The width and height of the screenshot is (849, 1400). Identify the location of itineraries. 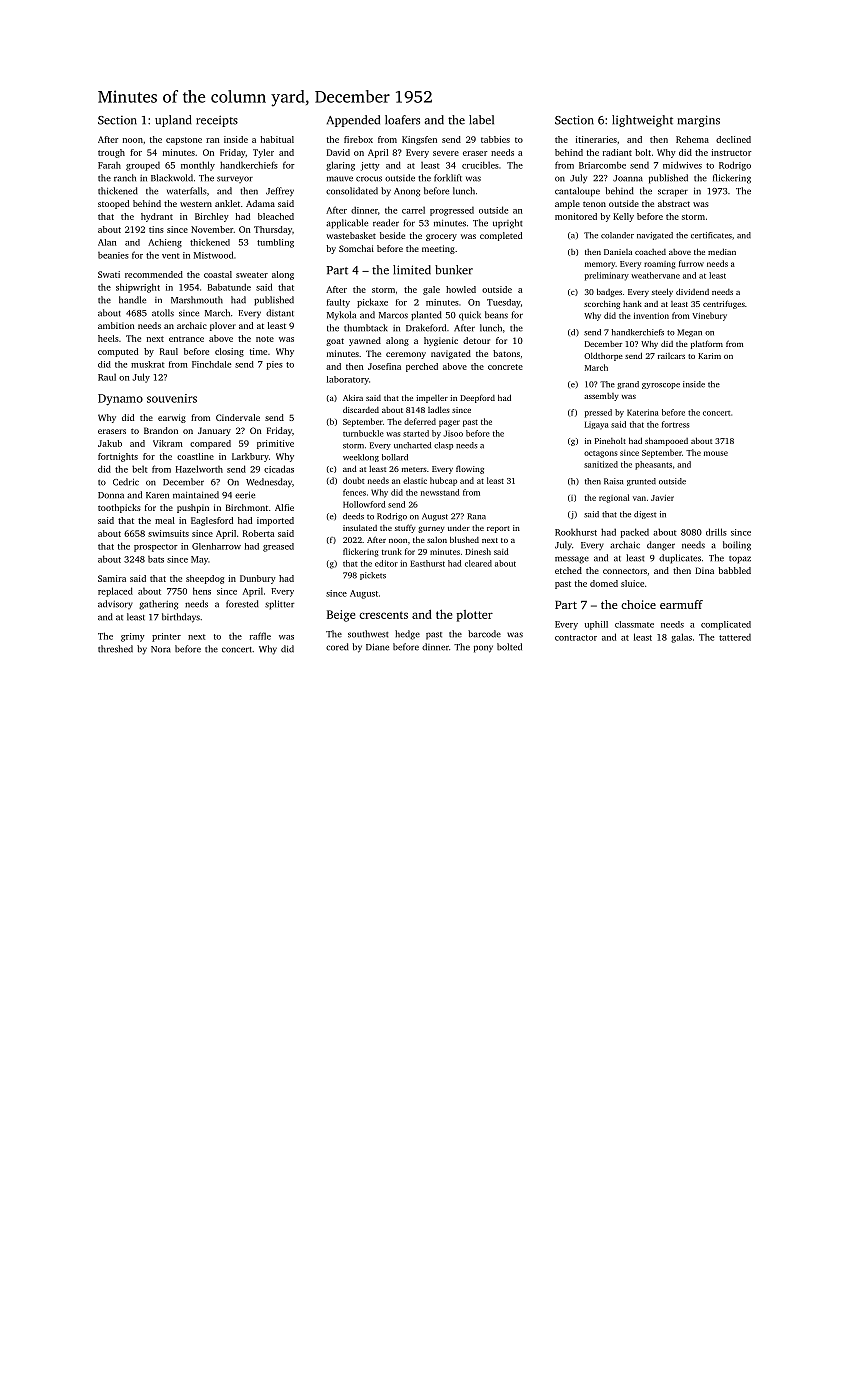
(596, 139).
